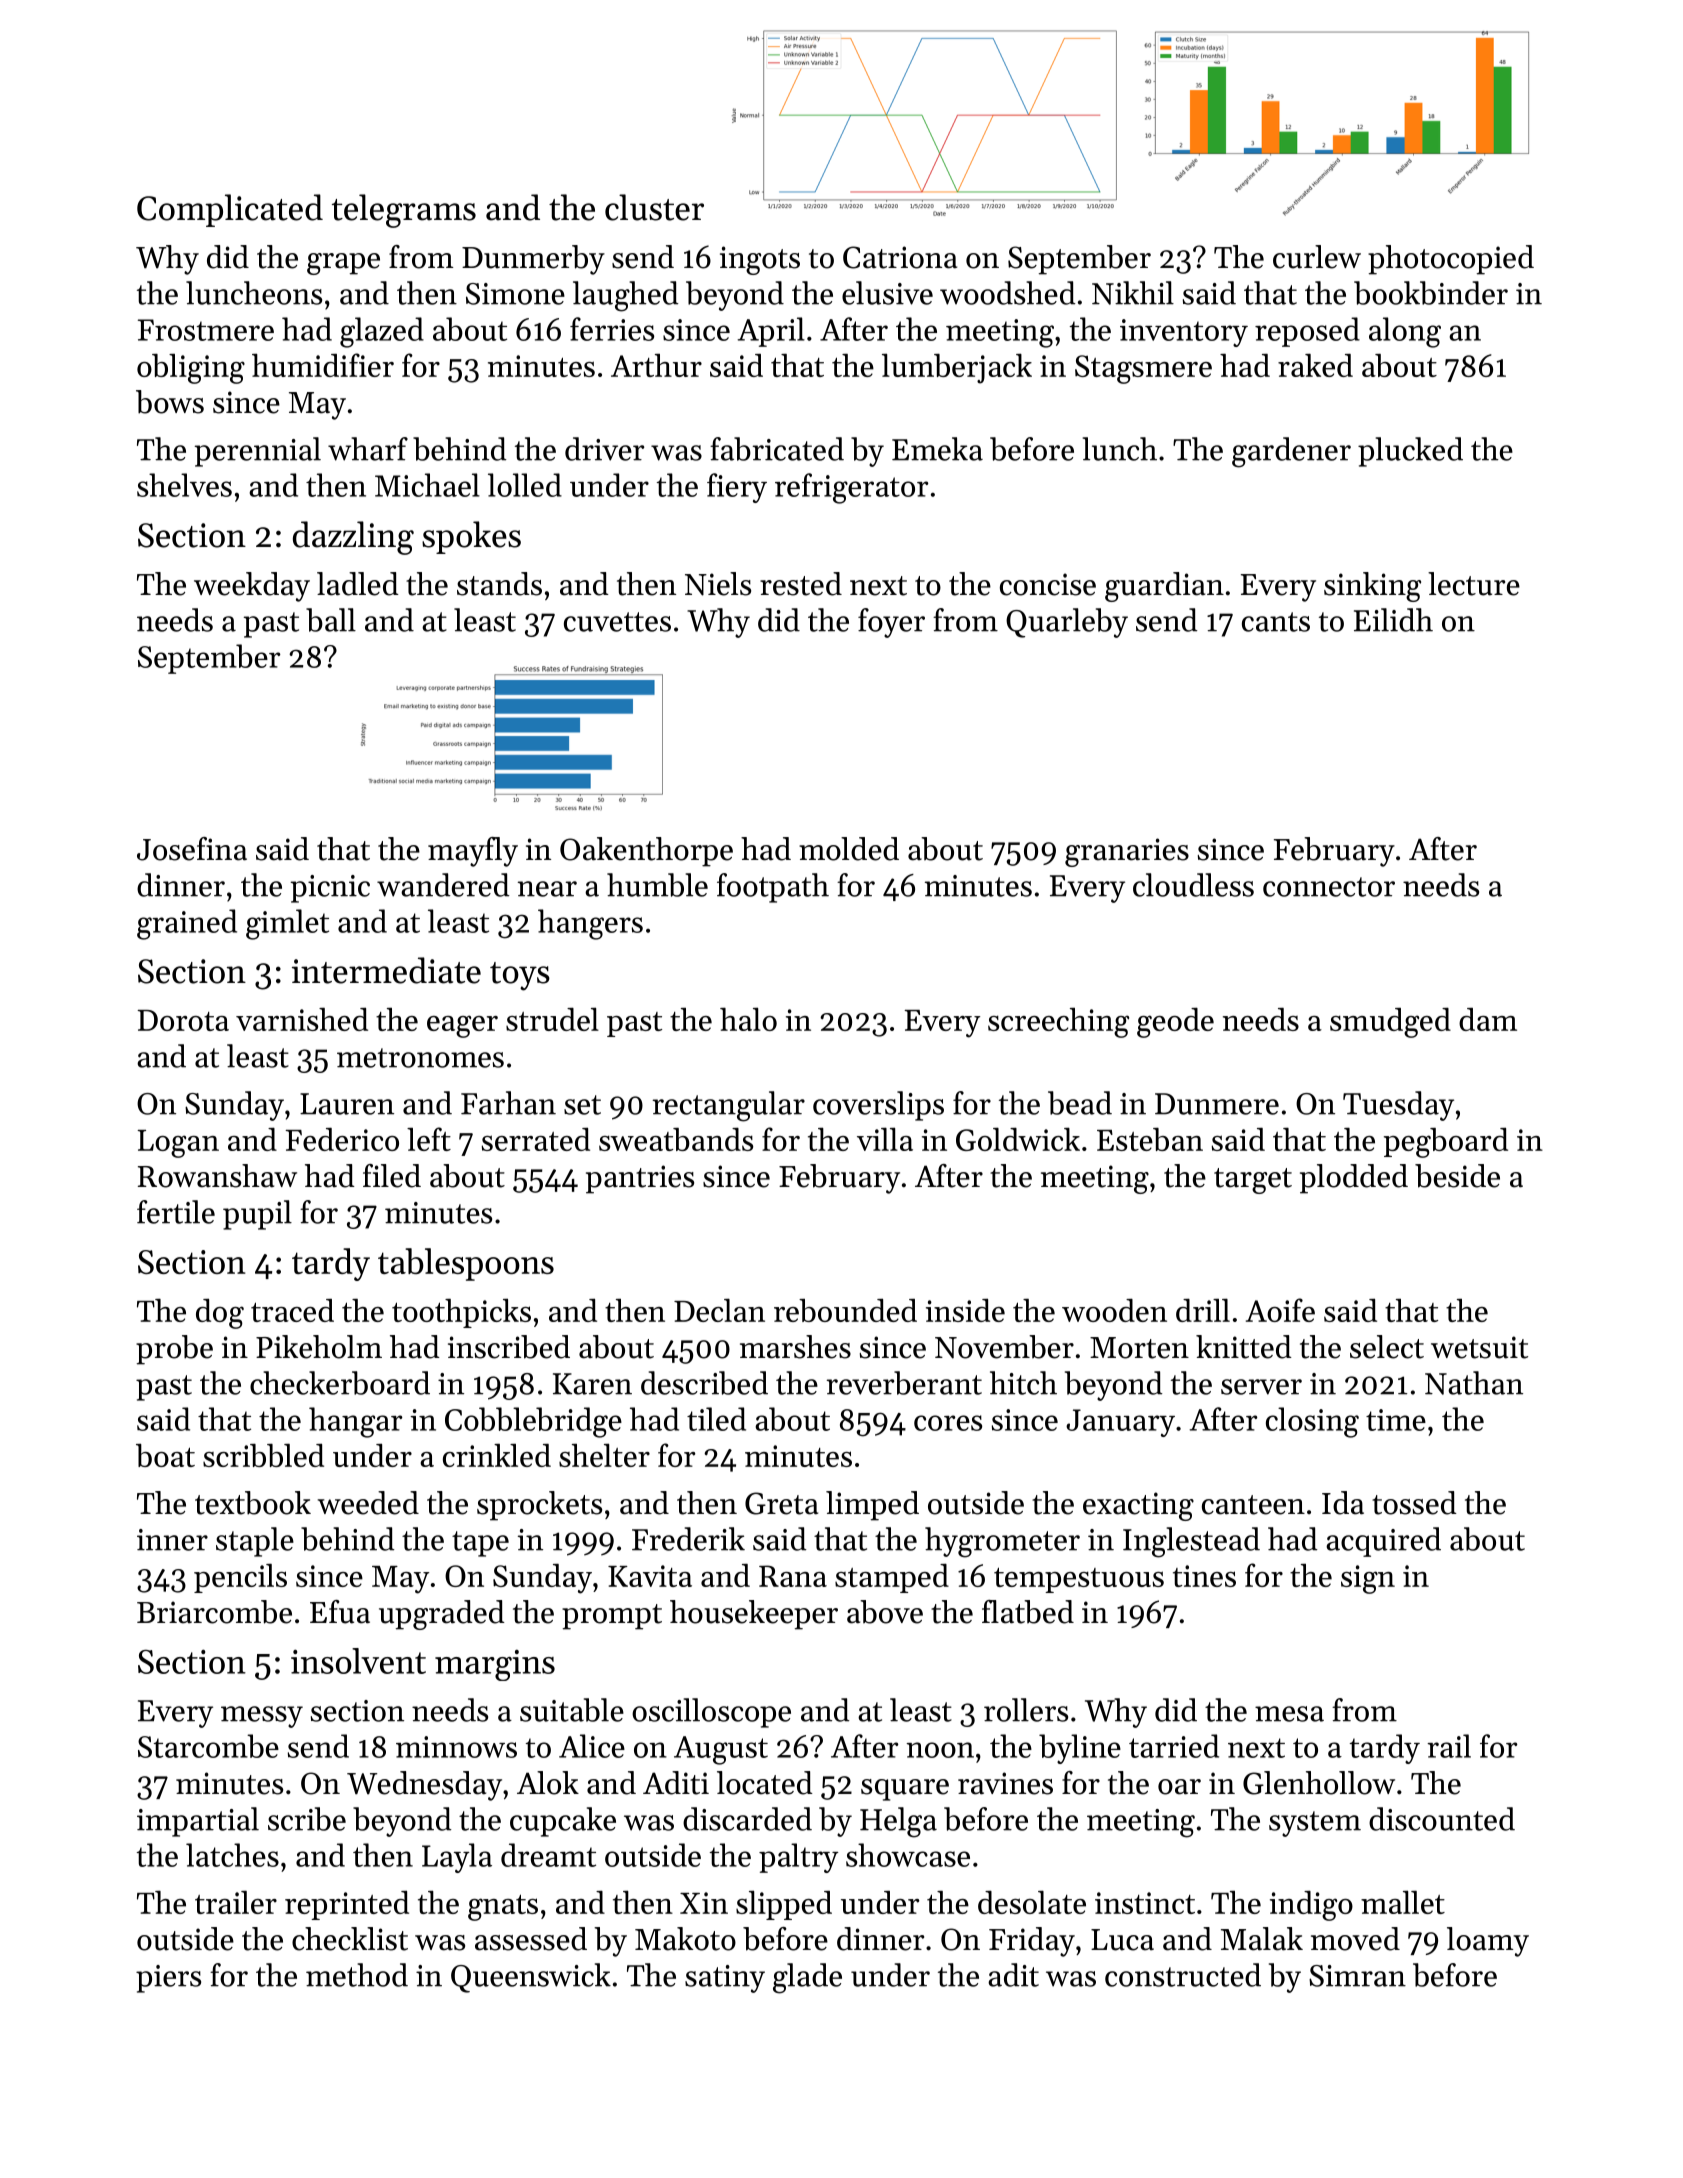 Image resolution: width=1683 pixels, height=2178 pixels. Describe the element at coordinates (1451, 260) in the screenshot. I see `photocopied` at that location.
